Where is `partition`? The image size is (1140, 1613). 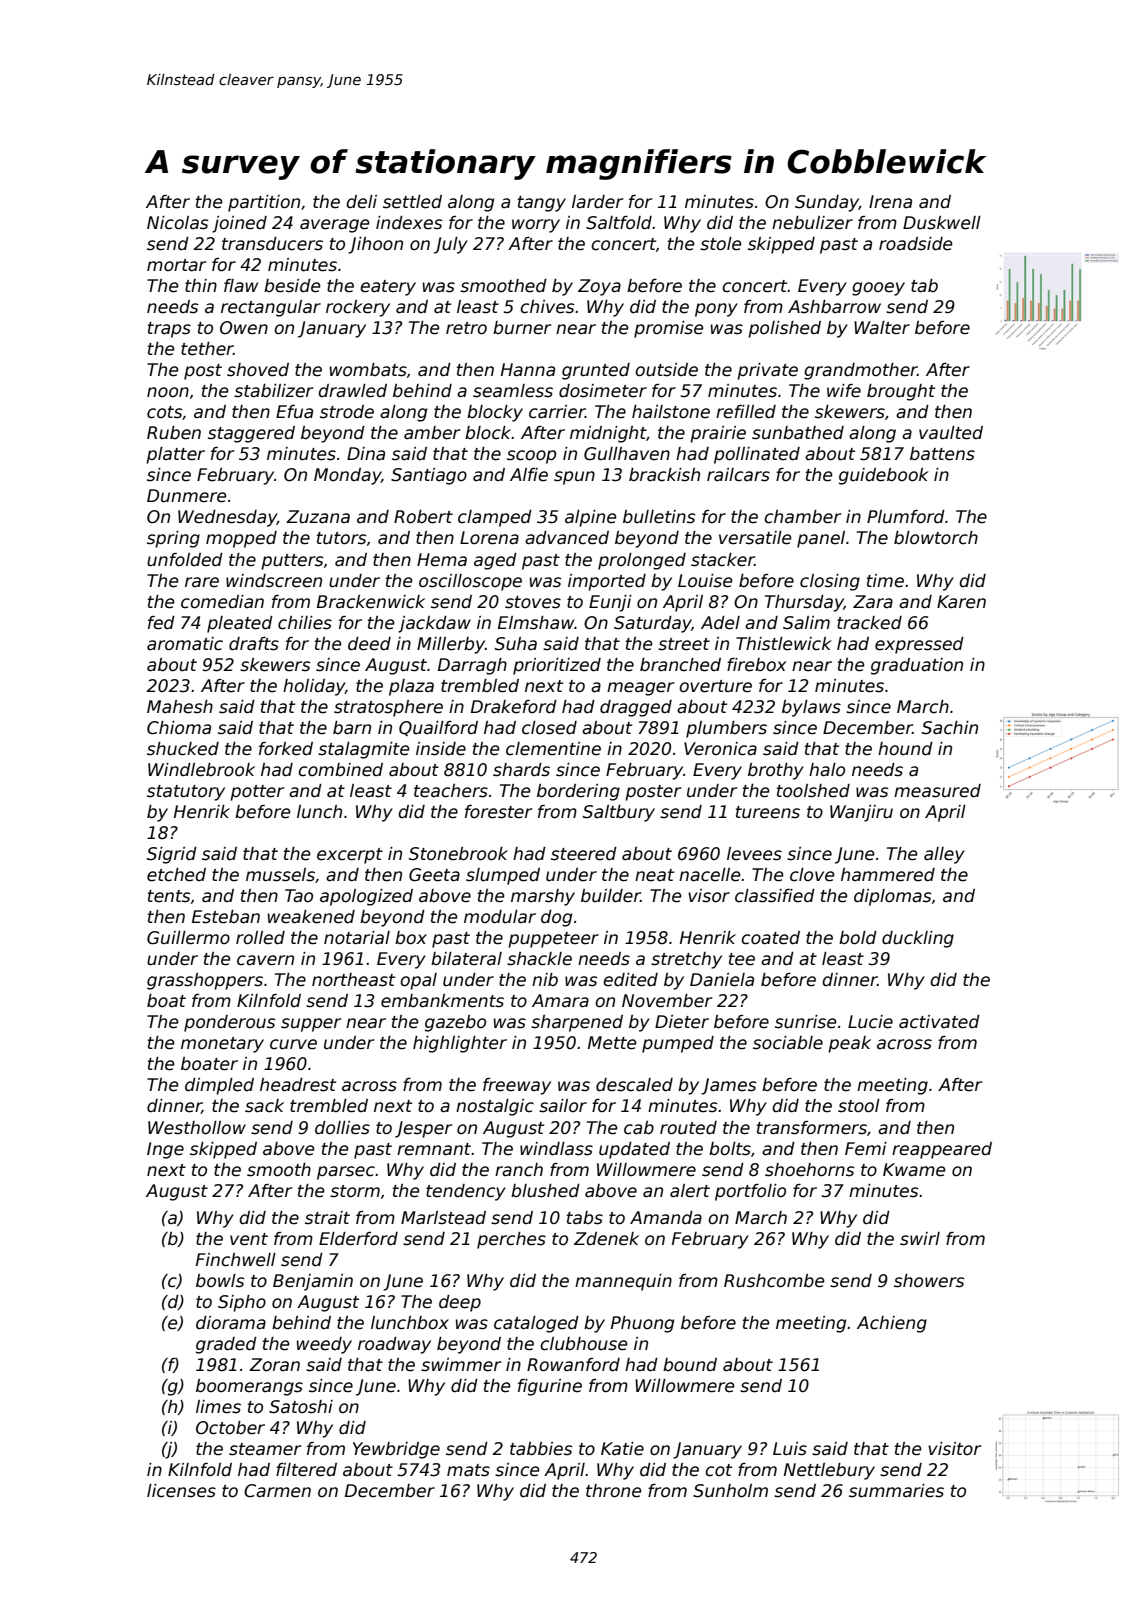 partition is located at coordinates (264, 203).
